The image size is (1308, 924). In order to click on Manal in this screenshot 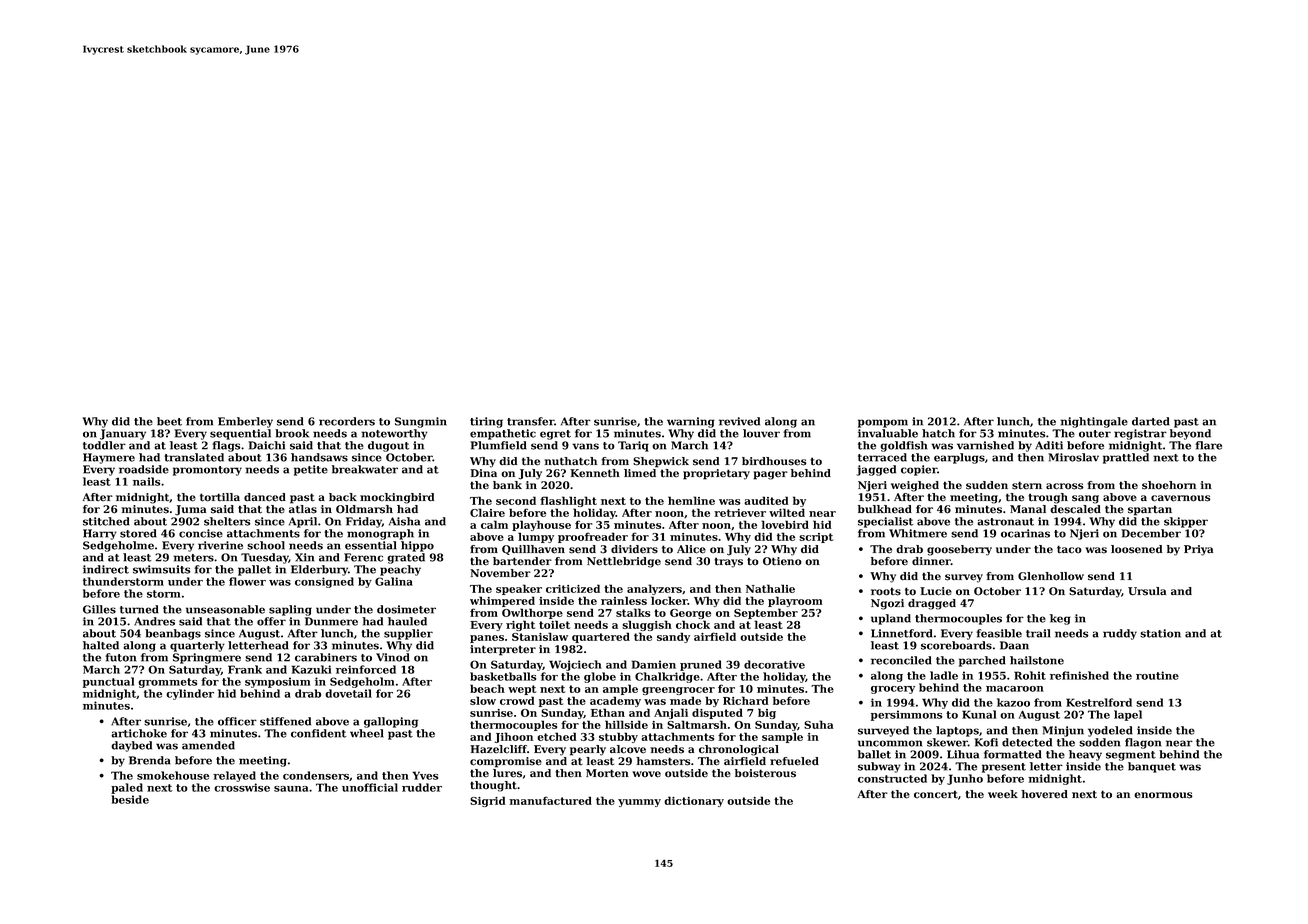, I will do `click(1028, 509)`.
